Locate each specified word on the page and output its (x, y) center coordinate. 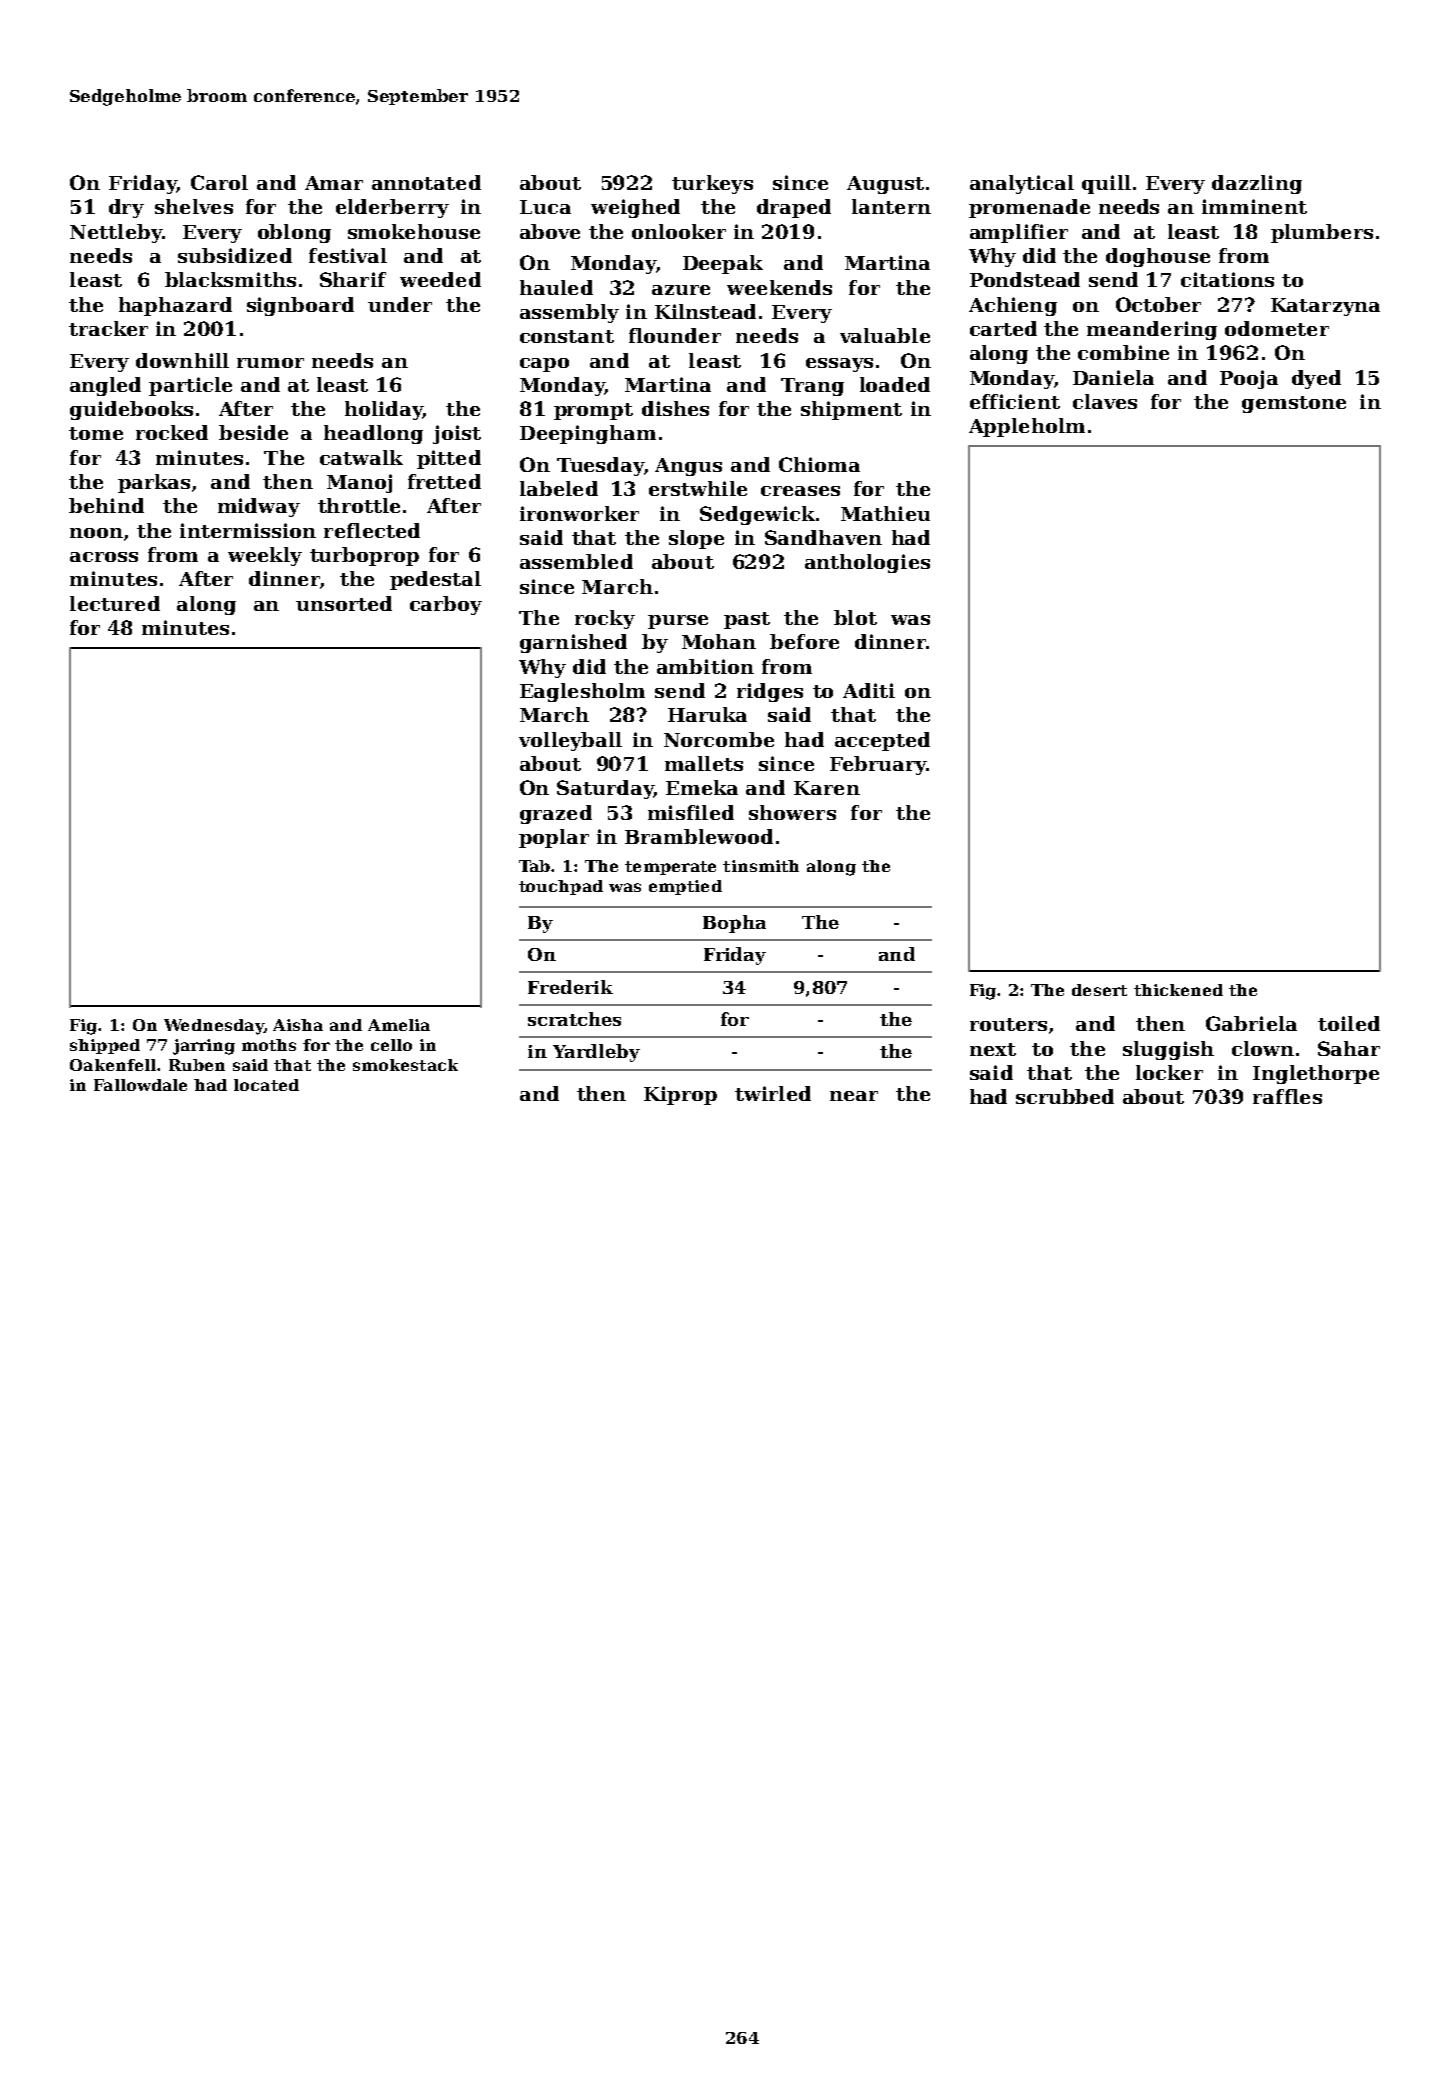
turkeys (712, 184)
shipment (851, 410)
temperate (670, 868)
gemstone (1294, 404)
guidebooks (131, 410)
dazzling (1257, 184)
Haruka (707, 714)
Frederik (570, 987)
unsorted (344, 603)
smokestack (405, 1065)
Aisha (298, 1025)
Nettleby (116, 233)
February (878, 765)
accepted (882, 741)
